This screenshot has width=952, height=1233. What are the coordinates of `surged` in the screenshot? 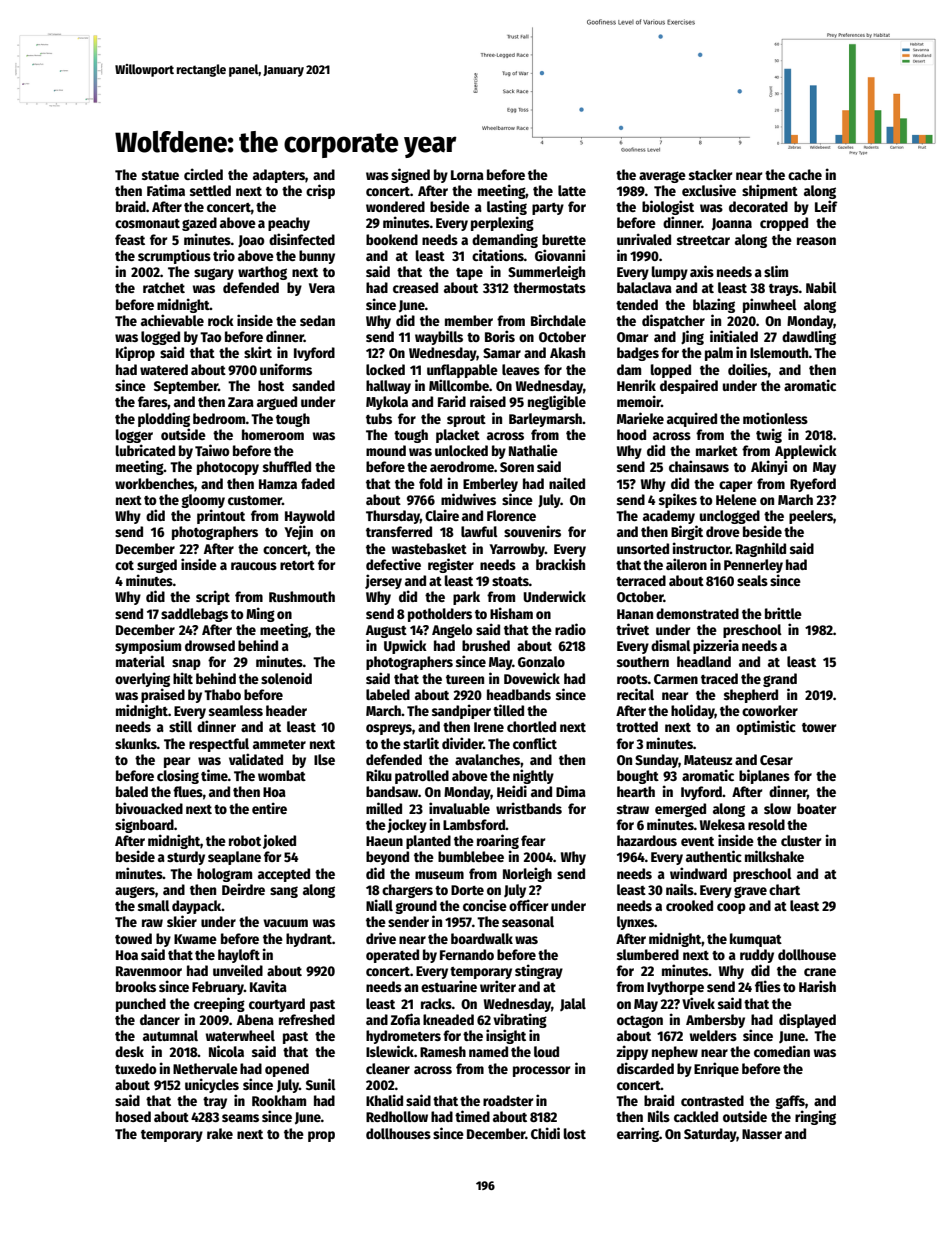 It's located at (157, 566).
